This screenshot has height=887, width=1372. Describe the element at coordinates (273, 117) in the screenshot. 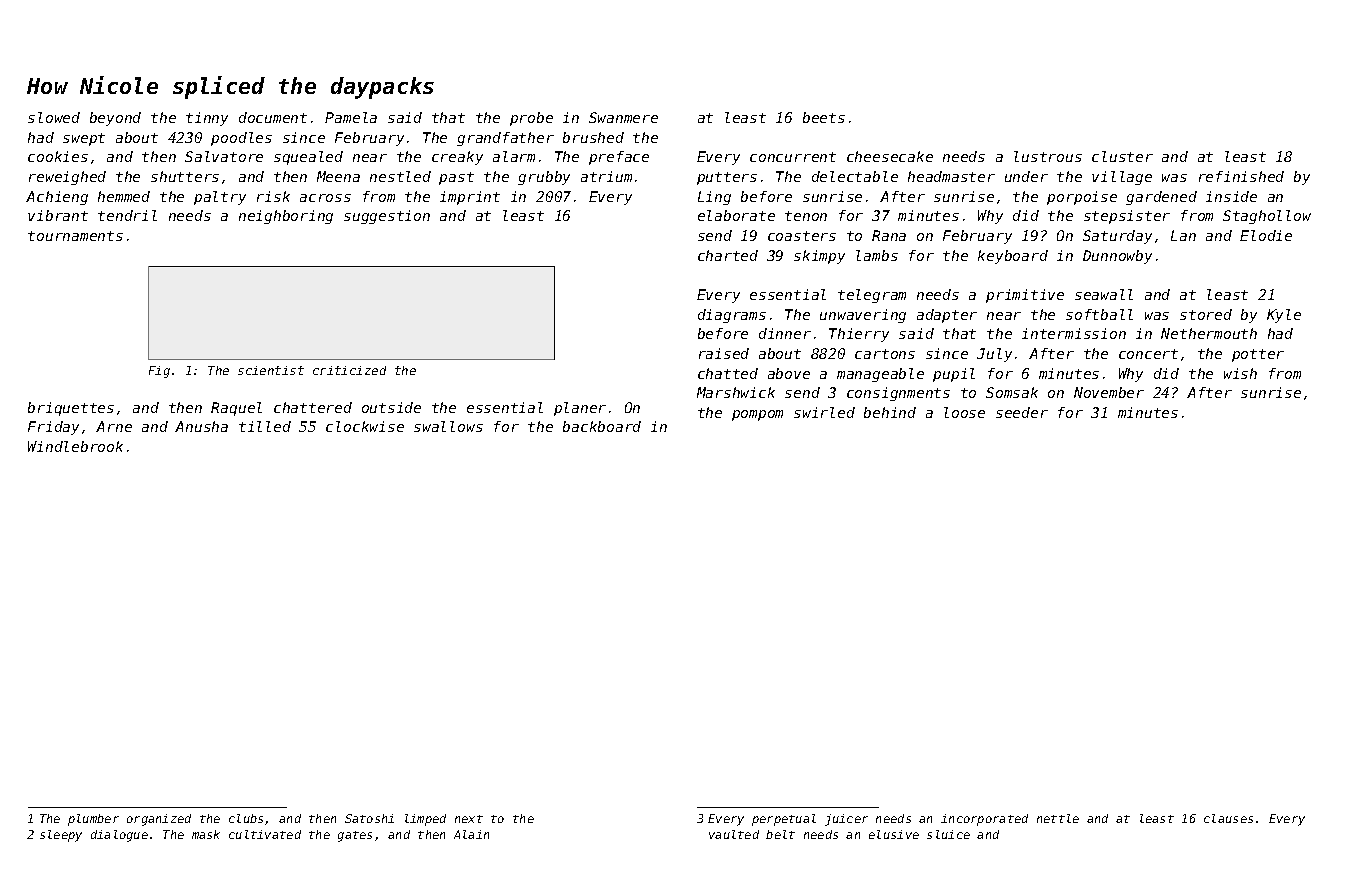

I see `document` at that location.
